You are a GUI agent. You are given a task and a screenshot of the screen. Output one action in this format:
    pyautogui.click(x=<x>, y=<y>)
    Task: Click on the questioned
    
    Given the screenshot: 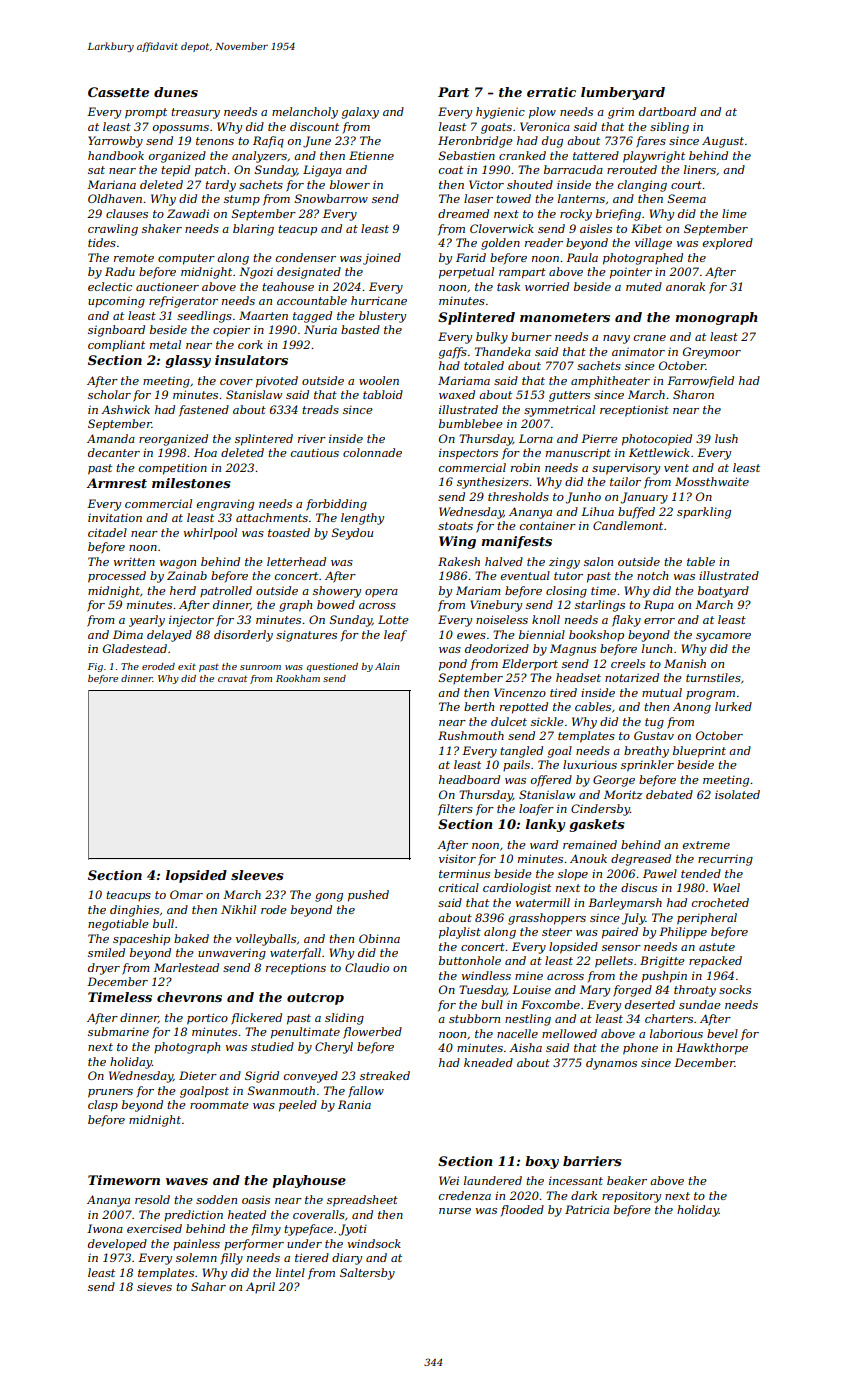 What is the action you would take?
    pyautogui.click(x=332, y=667)
